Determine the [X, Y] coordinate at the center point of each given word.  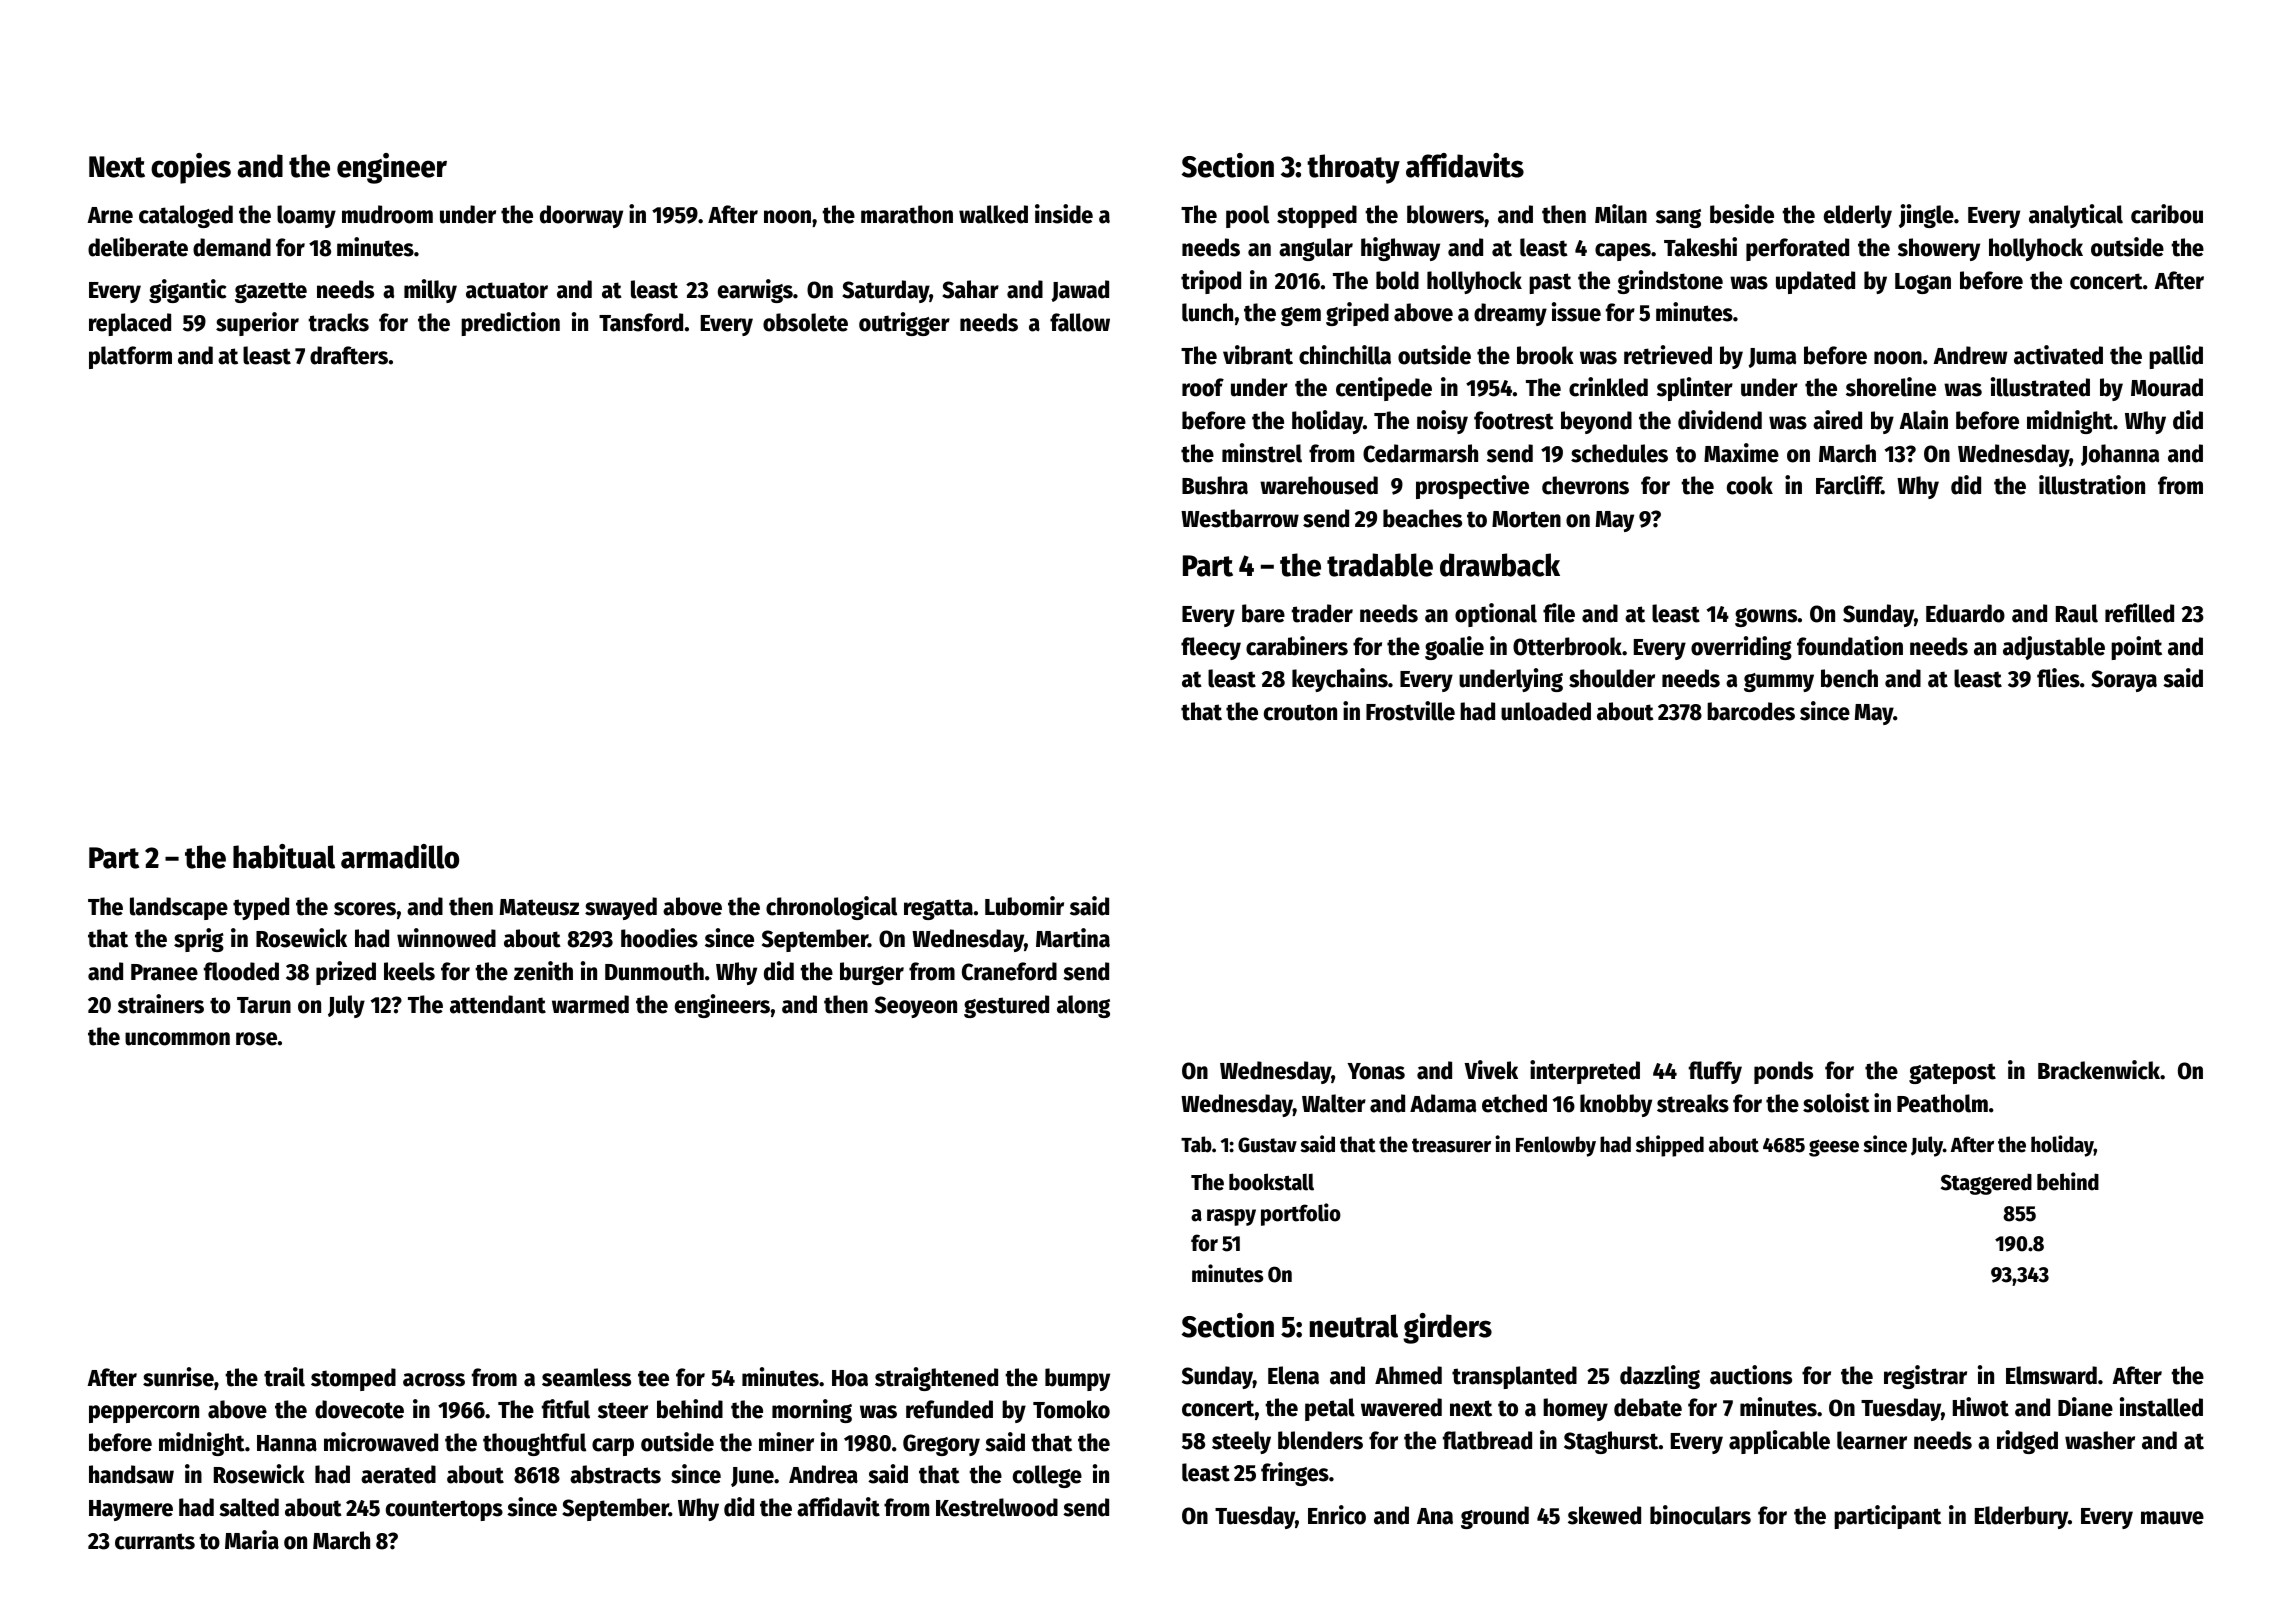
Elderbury [2021, 1517]
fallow [1080, 322]
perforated [1797, 249]
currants [155, 1541]
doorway [581, 216]
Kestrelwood [997, 1507]
